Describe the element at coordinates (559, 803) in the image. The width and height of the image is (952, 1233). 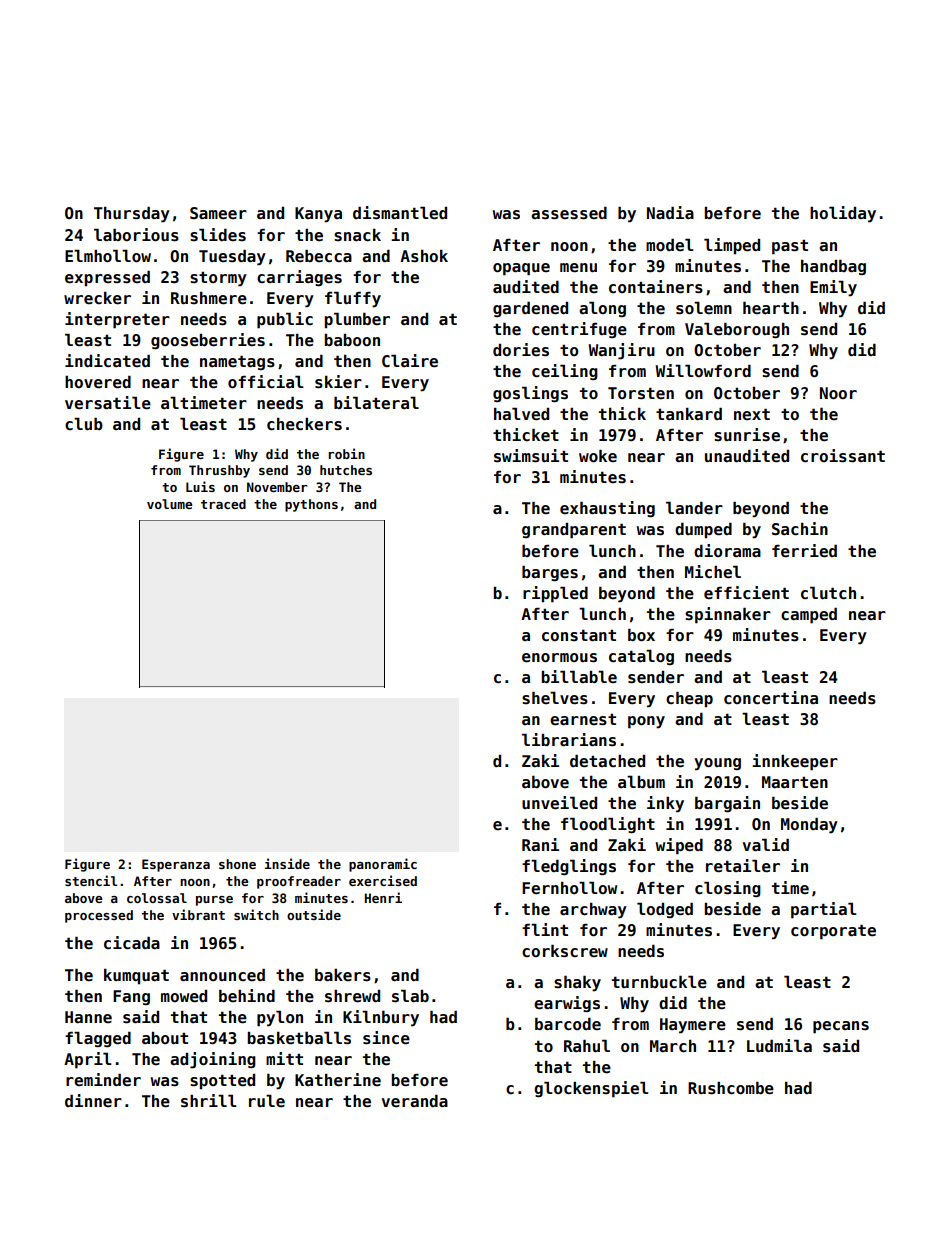
I see `unveiled` at that location.
